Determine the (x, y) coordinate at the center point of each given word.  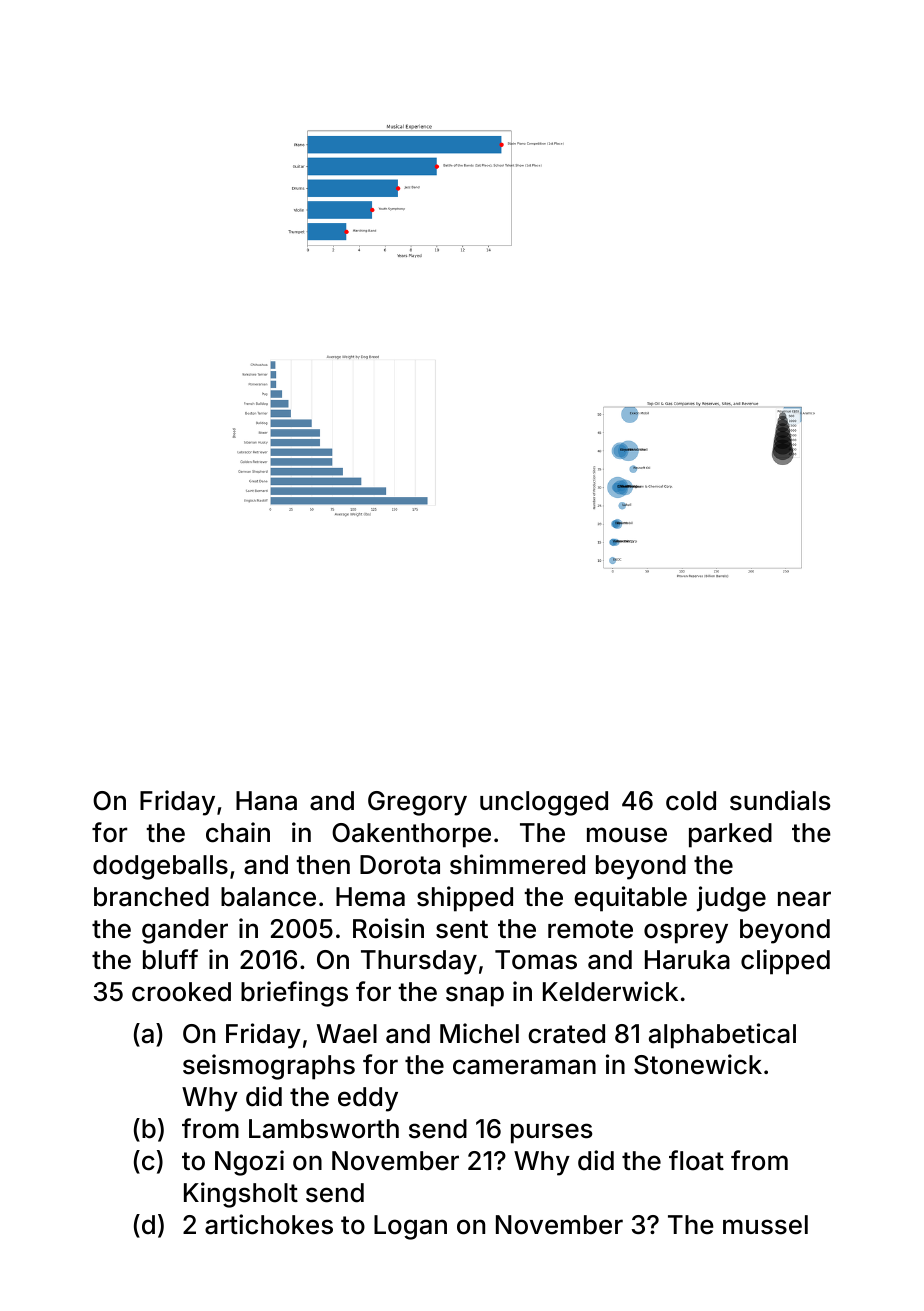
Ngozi (249, 1163)
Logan (410, 1227)
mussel (765, 1225)
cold (691, 801)
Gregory (417, 803)
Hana (266, 801)
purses (551, 1133)
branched (151, 897)
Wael (347, 1034)
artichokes (269, 1224)
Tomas (536, 960)
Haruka (687, 960)
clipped (785, 962)
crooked (181, 992)
